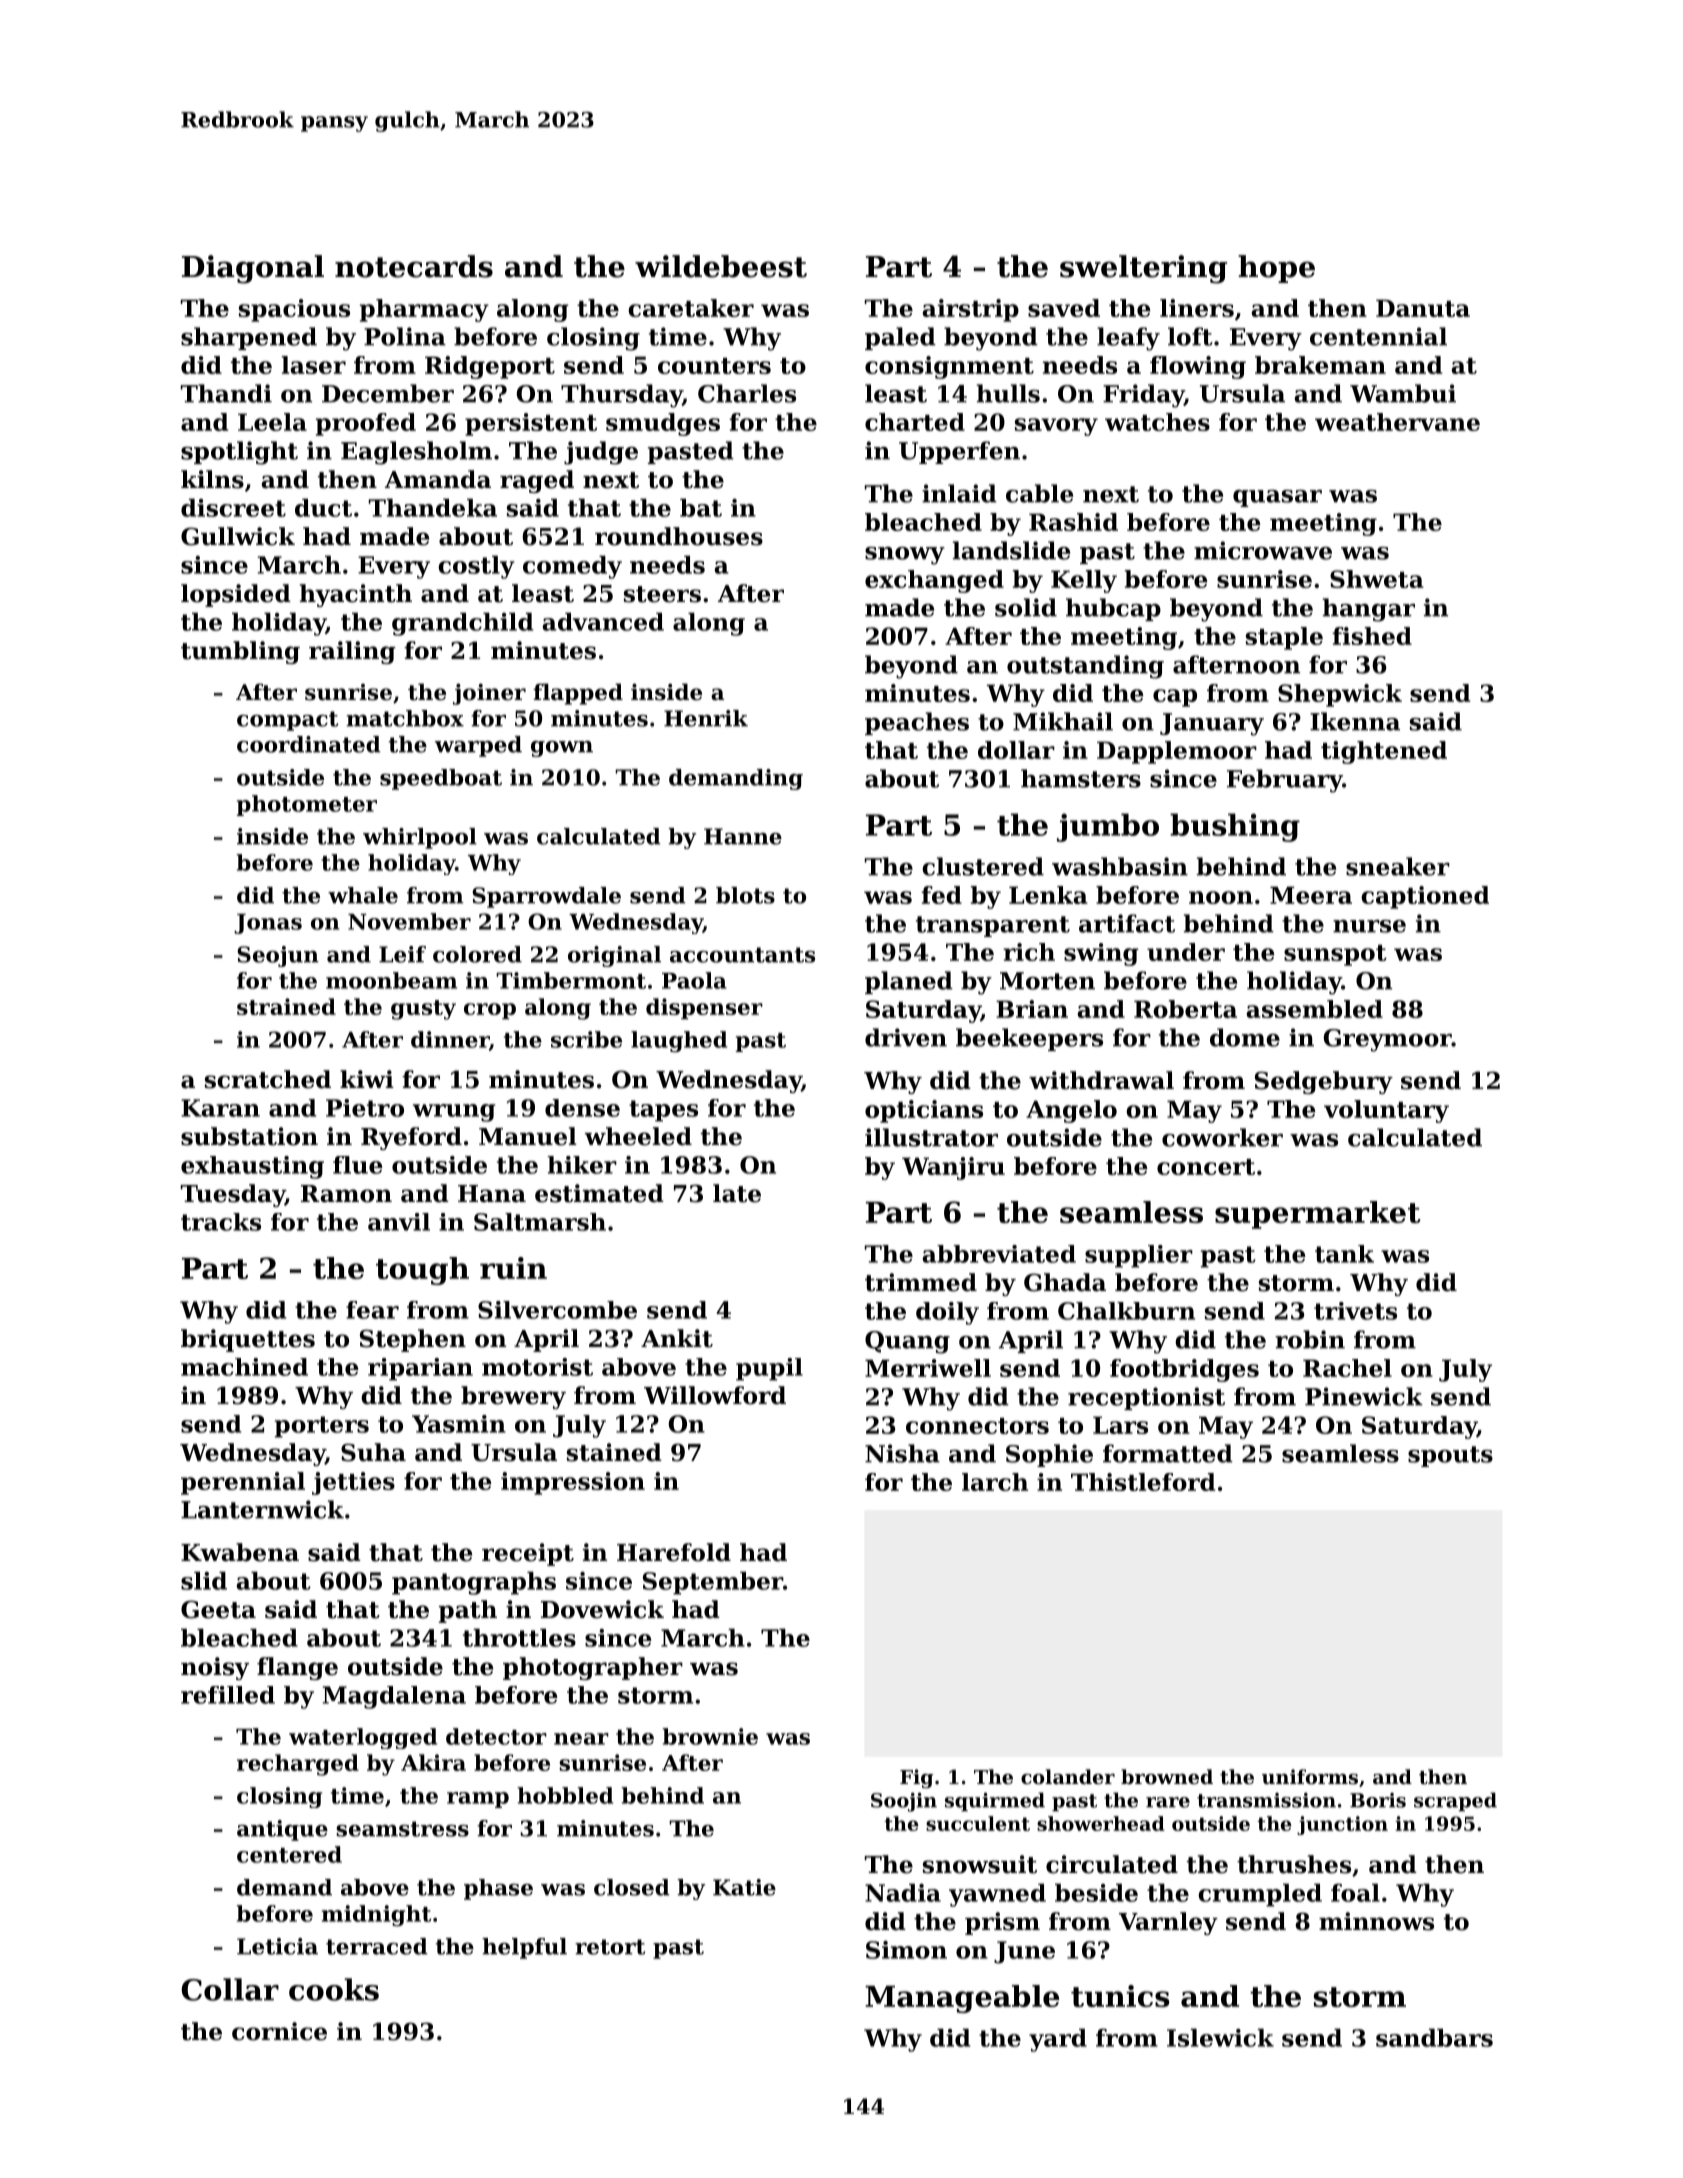  I want to click on planed, so click(909, 982).
